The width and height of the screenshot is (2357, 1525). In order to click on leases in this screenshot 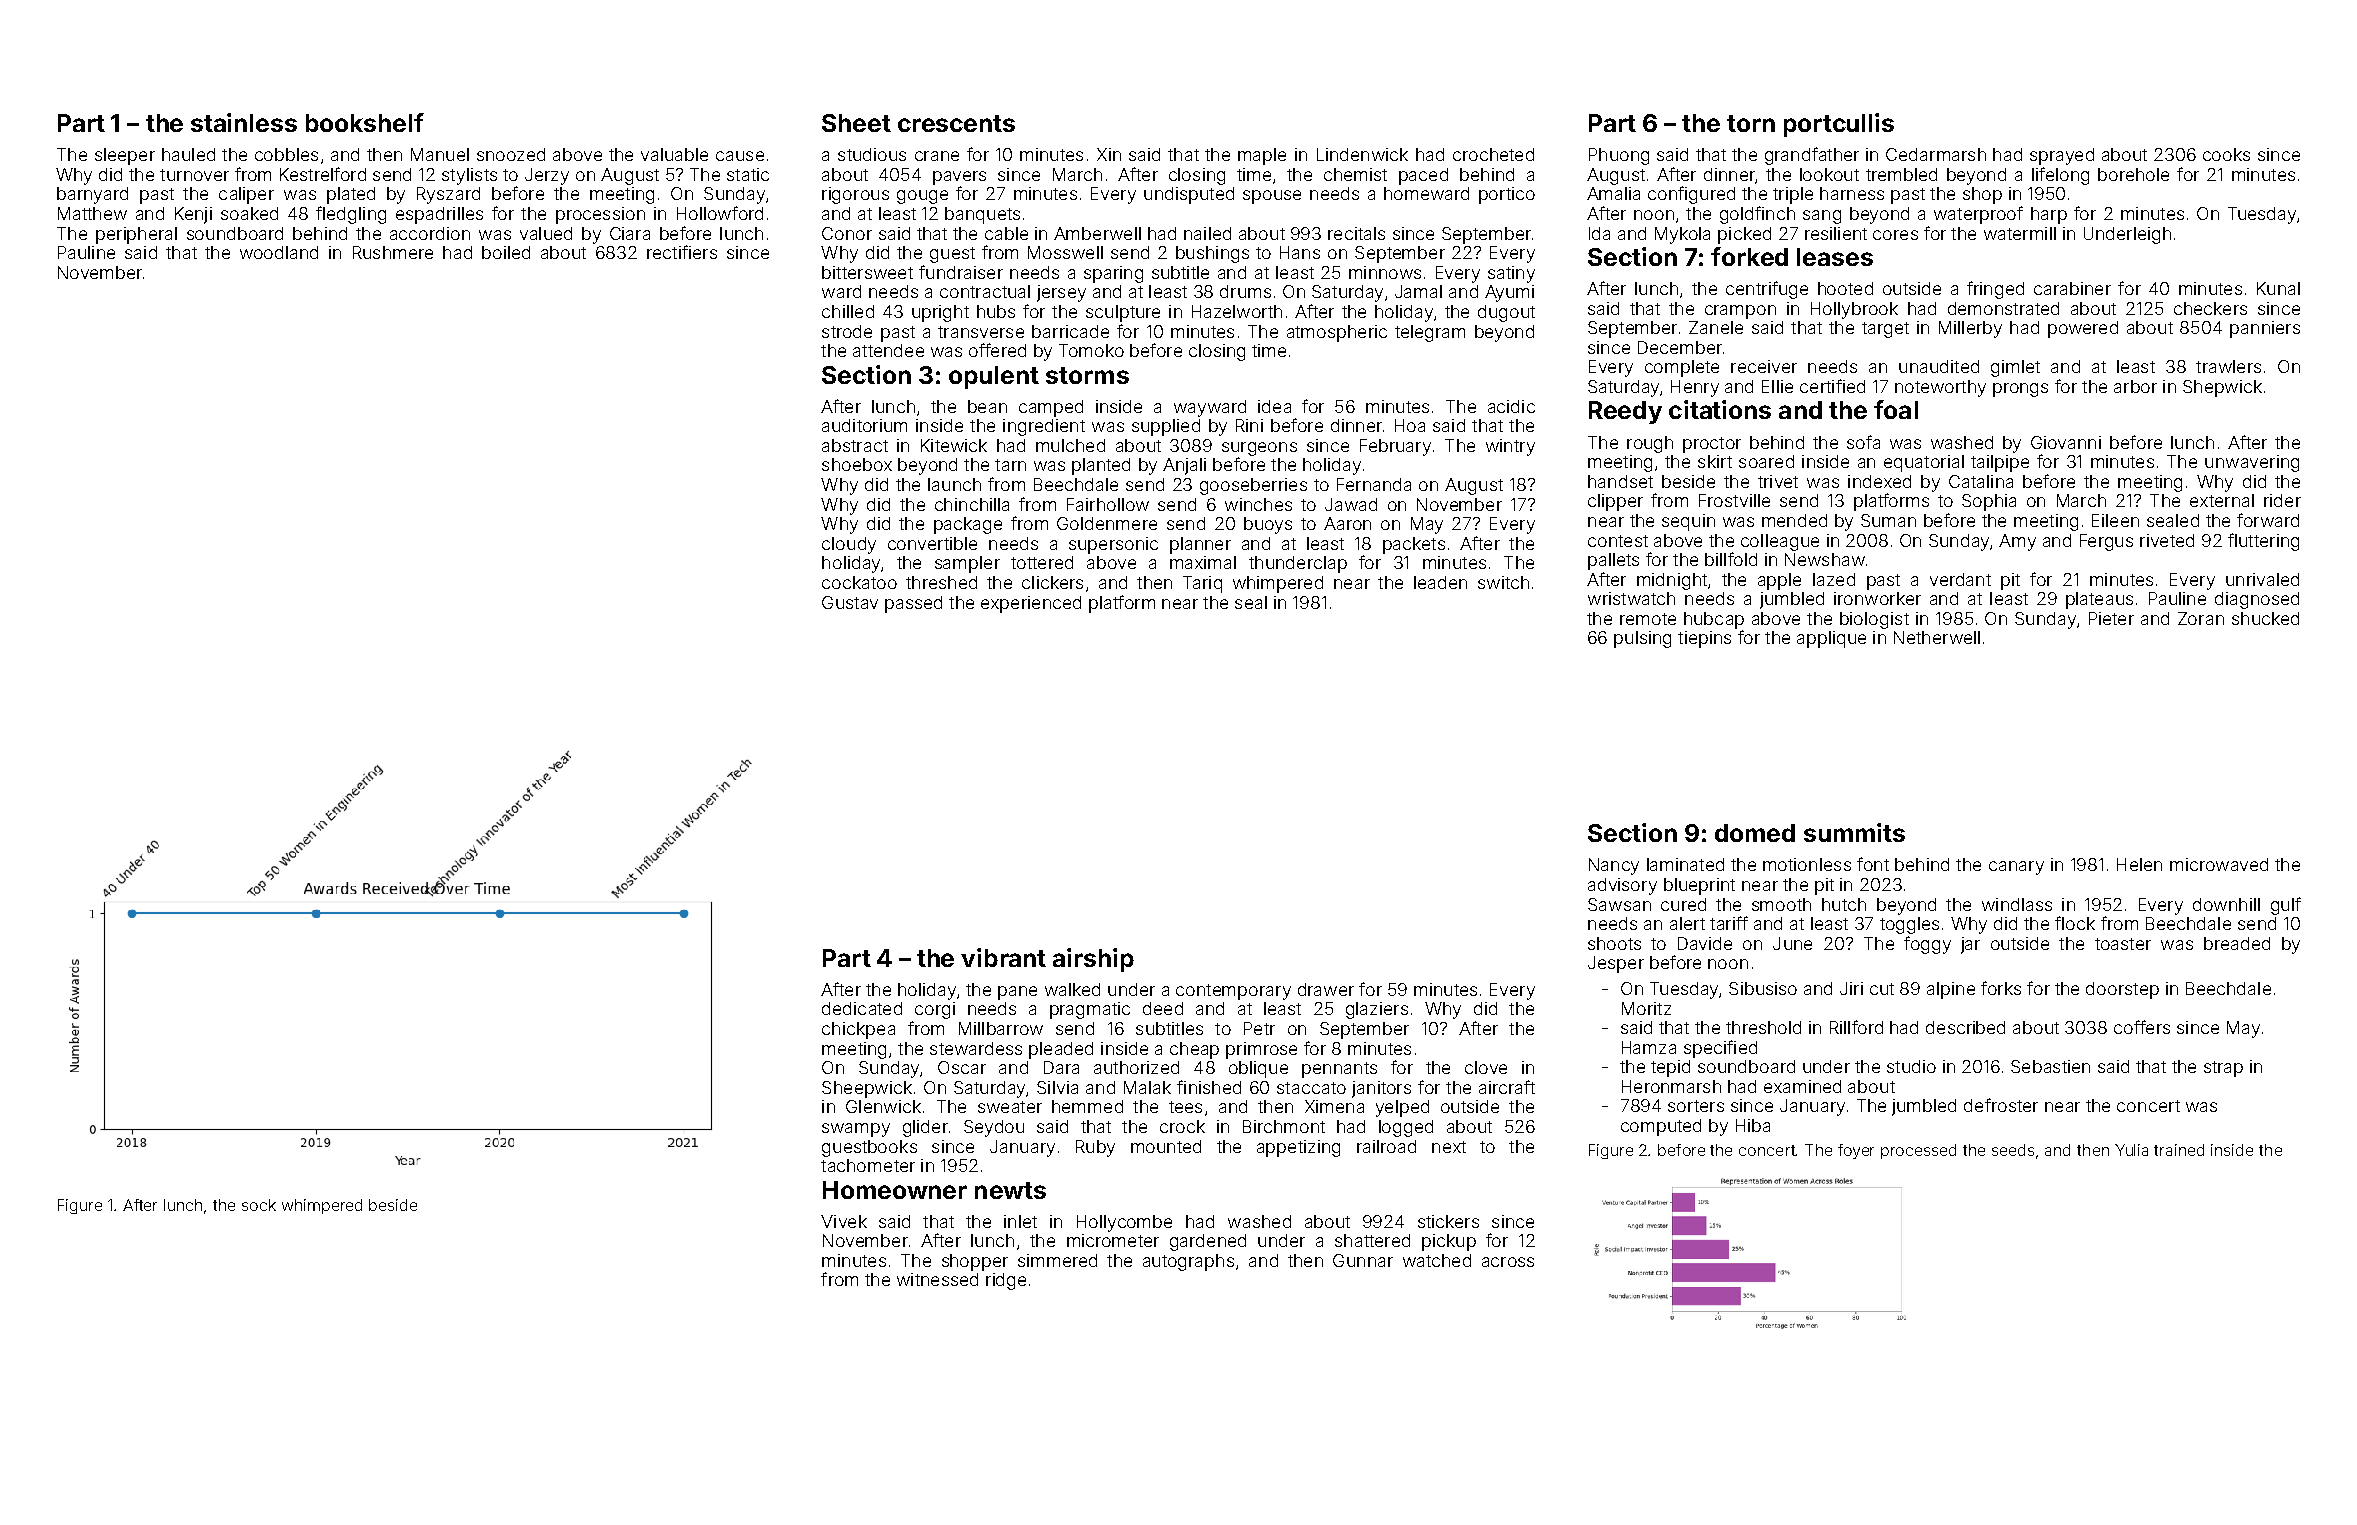, I will do `click(1835, 257)`.
